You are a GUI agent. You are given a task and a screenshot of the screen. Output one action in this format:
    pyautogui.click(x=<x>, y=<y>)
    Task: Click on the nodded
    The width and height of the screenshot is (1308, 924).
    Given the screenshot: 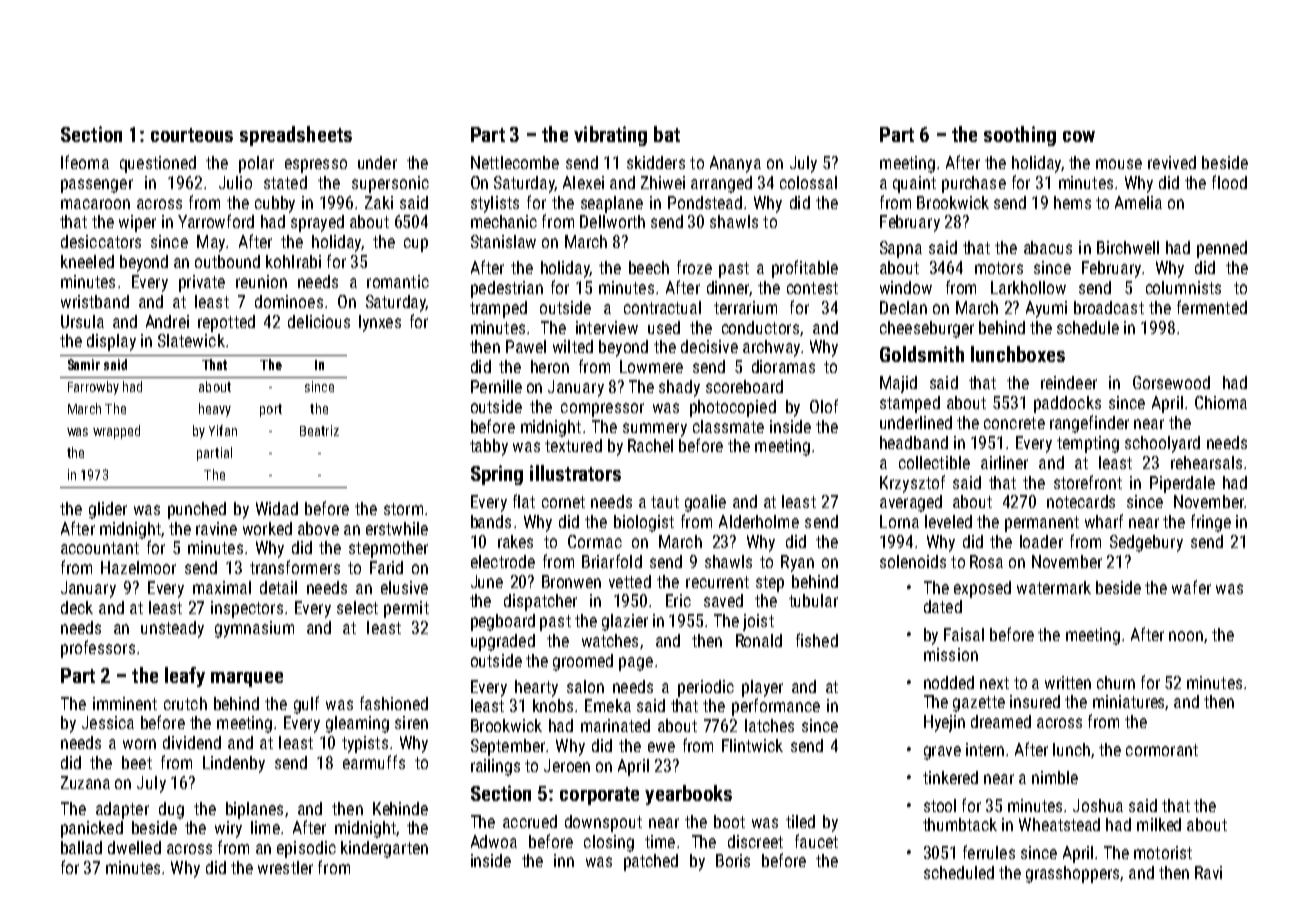 What is the action you would take?
    pyautogui.click(x=949, y=682)
